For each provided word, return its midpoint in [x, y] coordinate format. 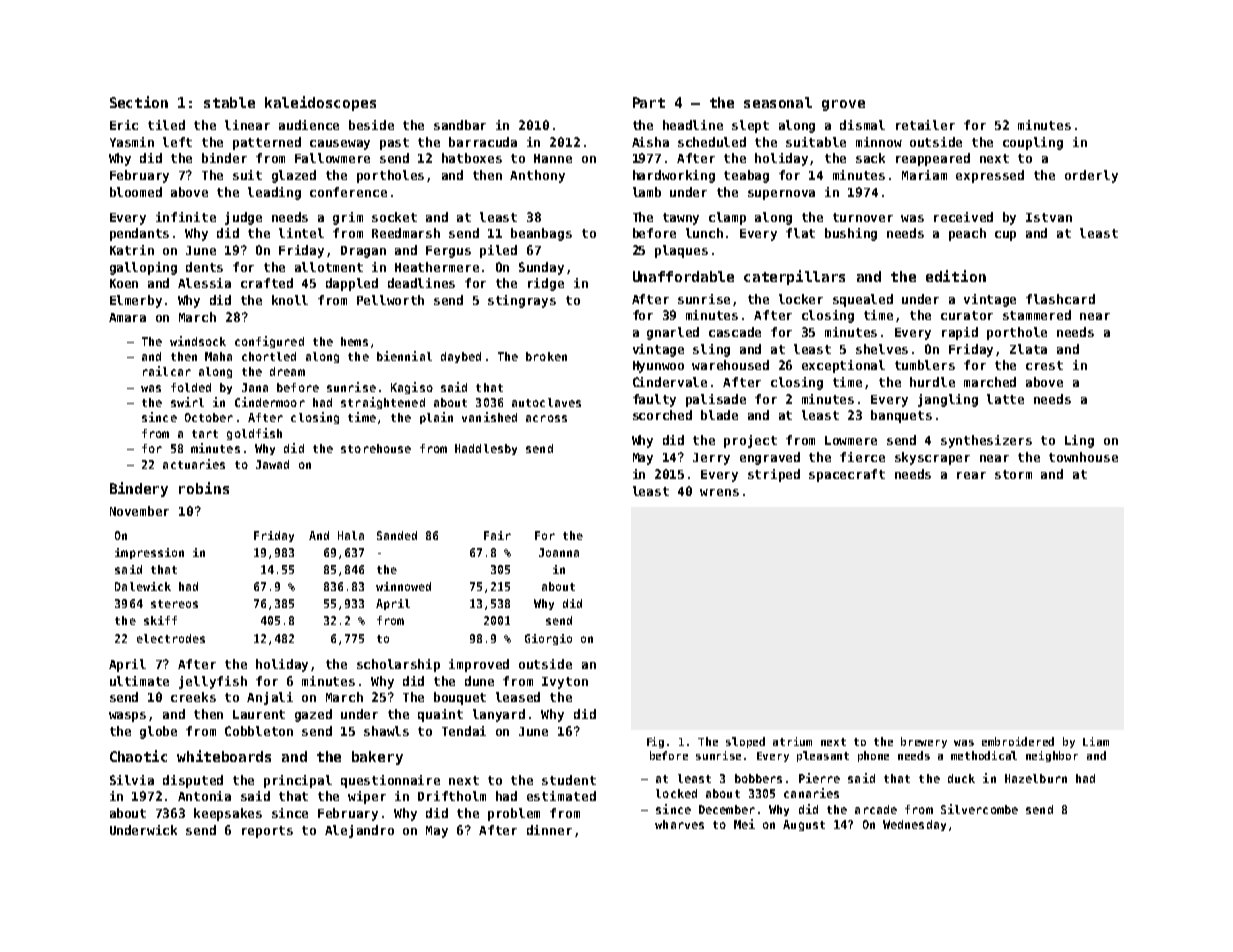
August [804, 825]
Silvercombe [979, 809]
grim [348, 218]
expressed [990, 176]
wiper [367, 797]
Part [649, 102]
